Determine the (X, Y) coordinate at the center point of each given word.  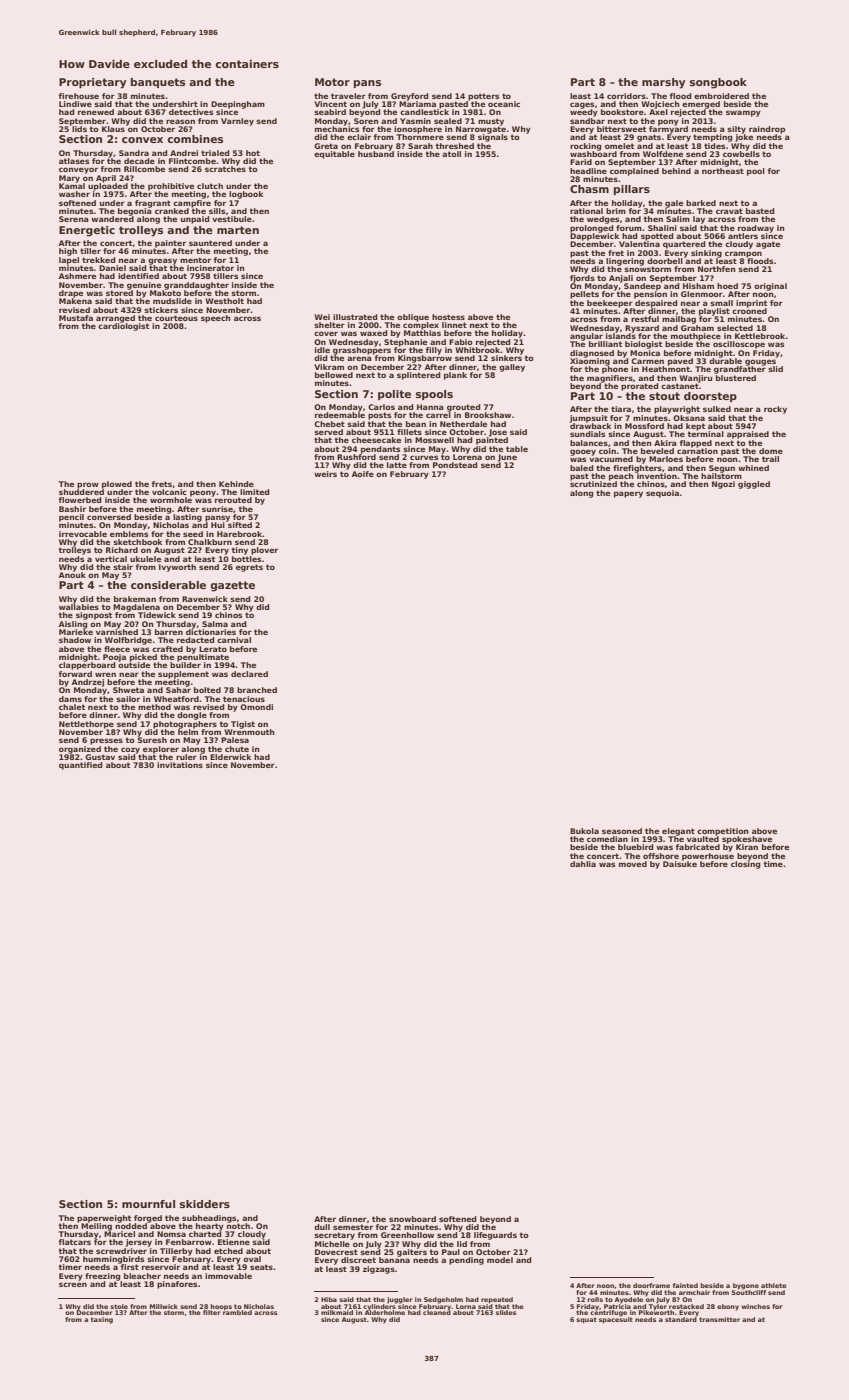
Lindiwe (75, 104)
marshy (663, 83)
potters (483, 97)
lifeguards (495, 1236)
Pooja (114, 658)
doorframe (651, 1285)
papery (628, 494)
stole (119, 1306)
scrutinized (593, 484)
